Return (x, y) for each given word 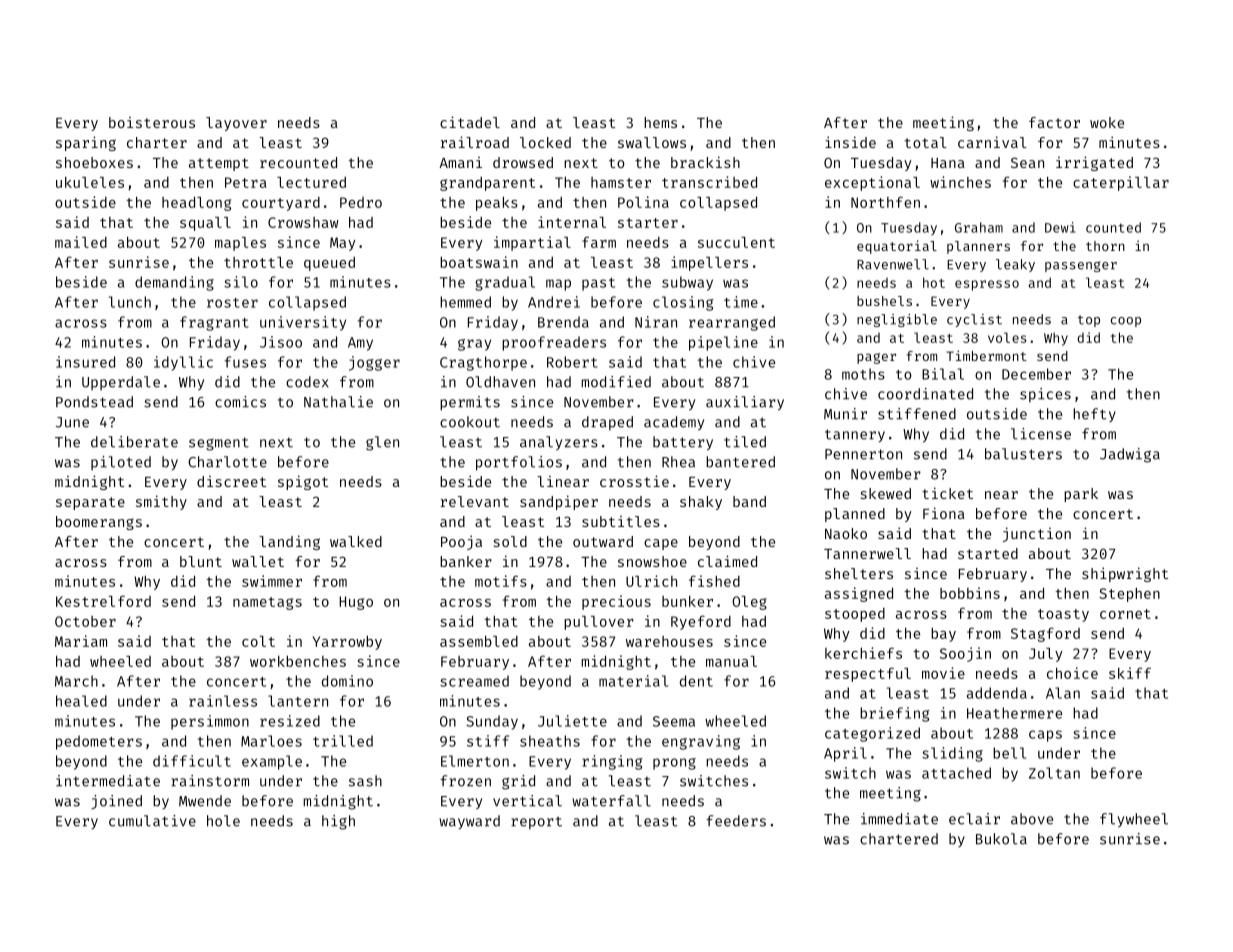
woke (1107, 122)
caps (1045, 736)
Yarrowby (347, 642)
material (633, 681)
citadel (470, 122)
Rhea (678, 462)
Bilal (943, 374)
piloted (121, 463)
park (1081, 495)
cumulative (152, 821)
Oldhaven (500, 382)
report (536, 823)
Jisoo (281, 342)
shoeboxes (94, 162)
